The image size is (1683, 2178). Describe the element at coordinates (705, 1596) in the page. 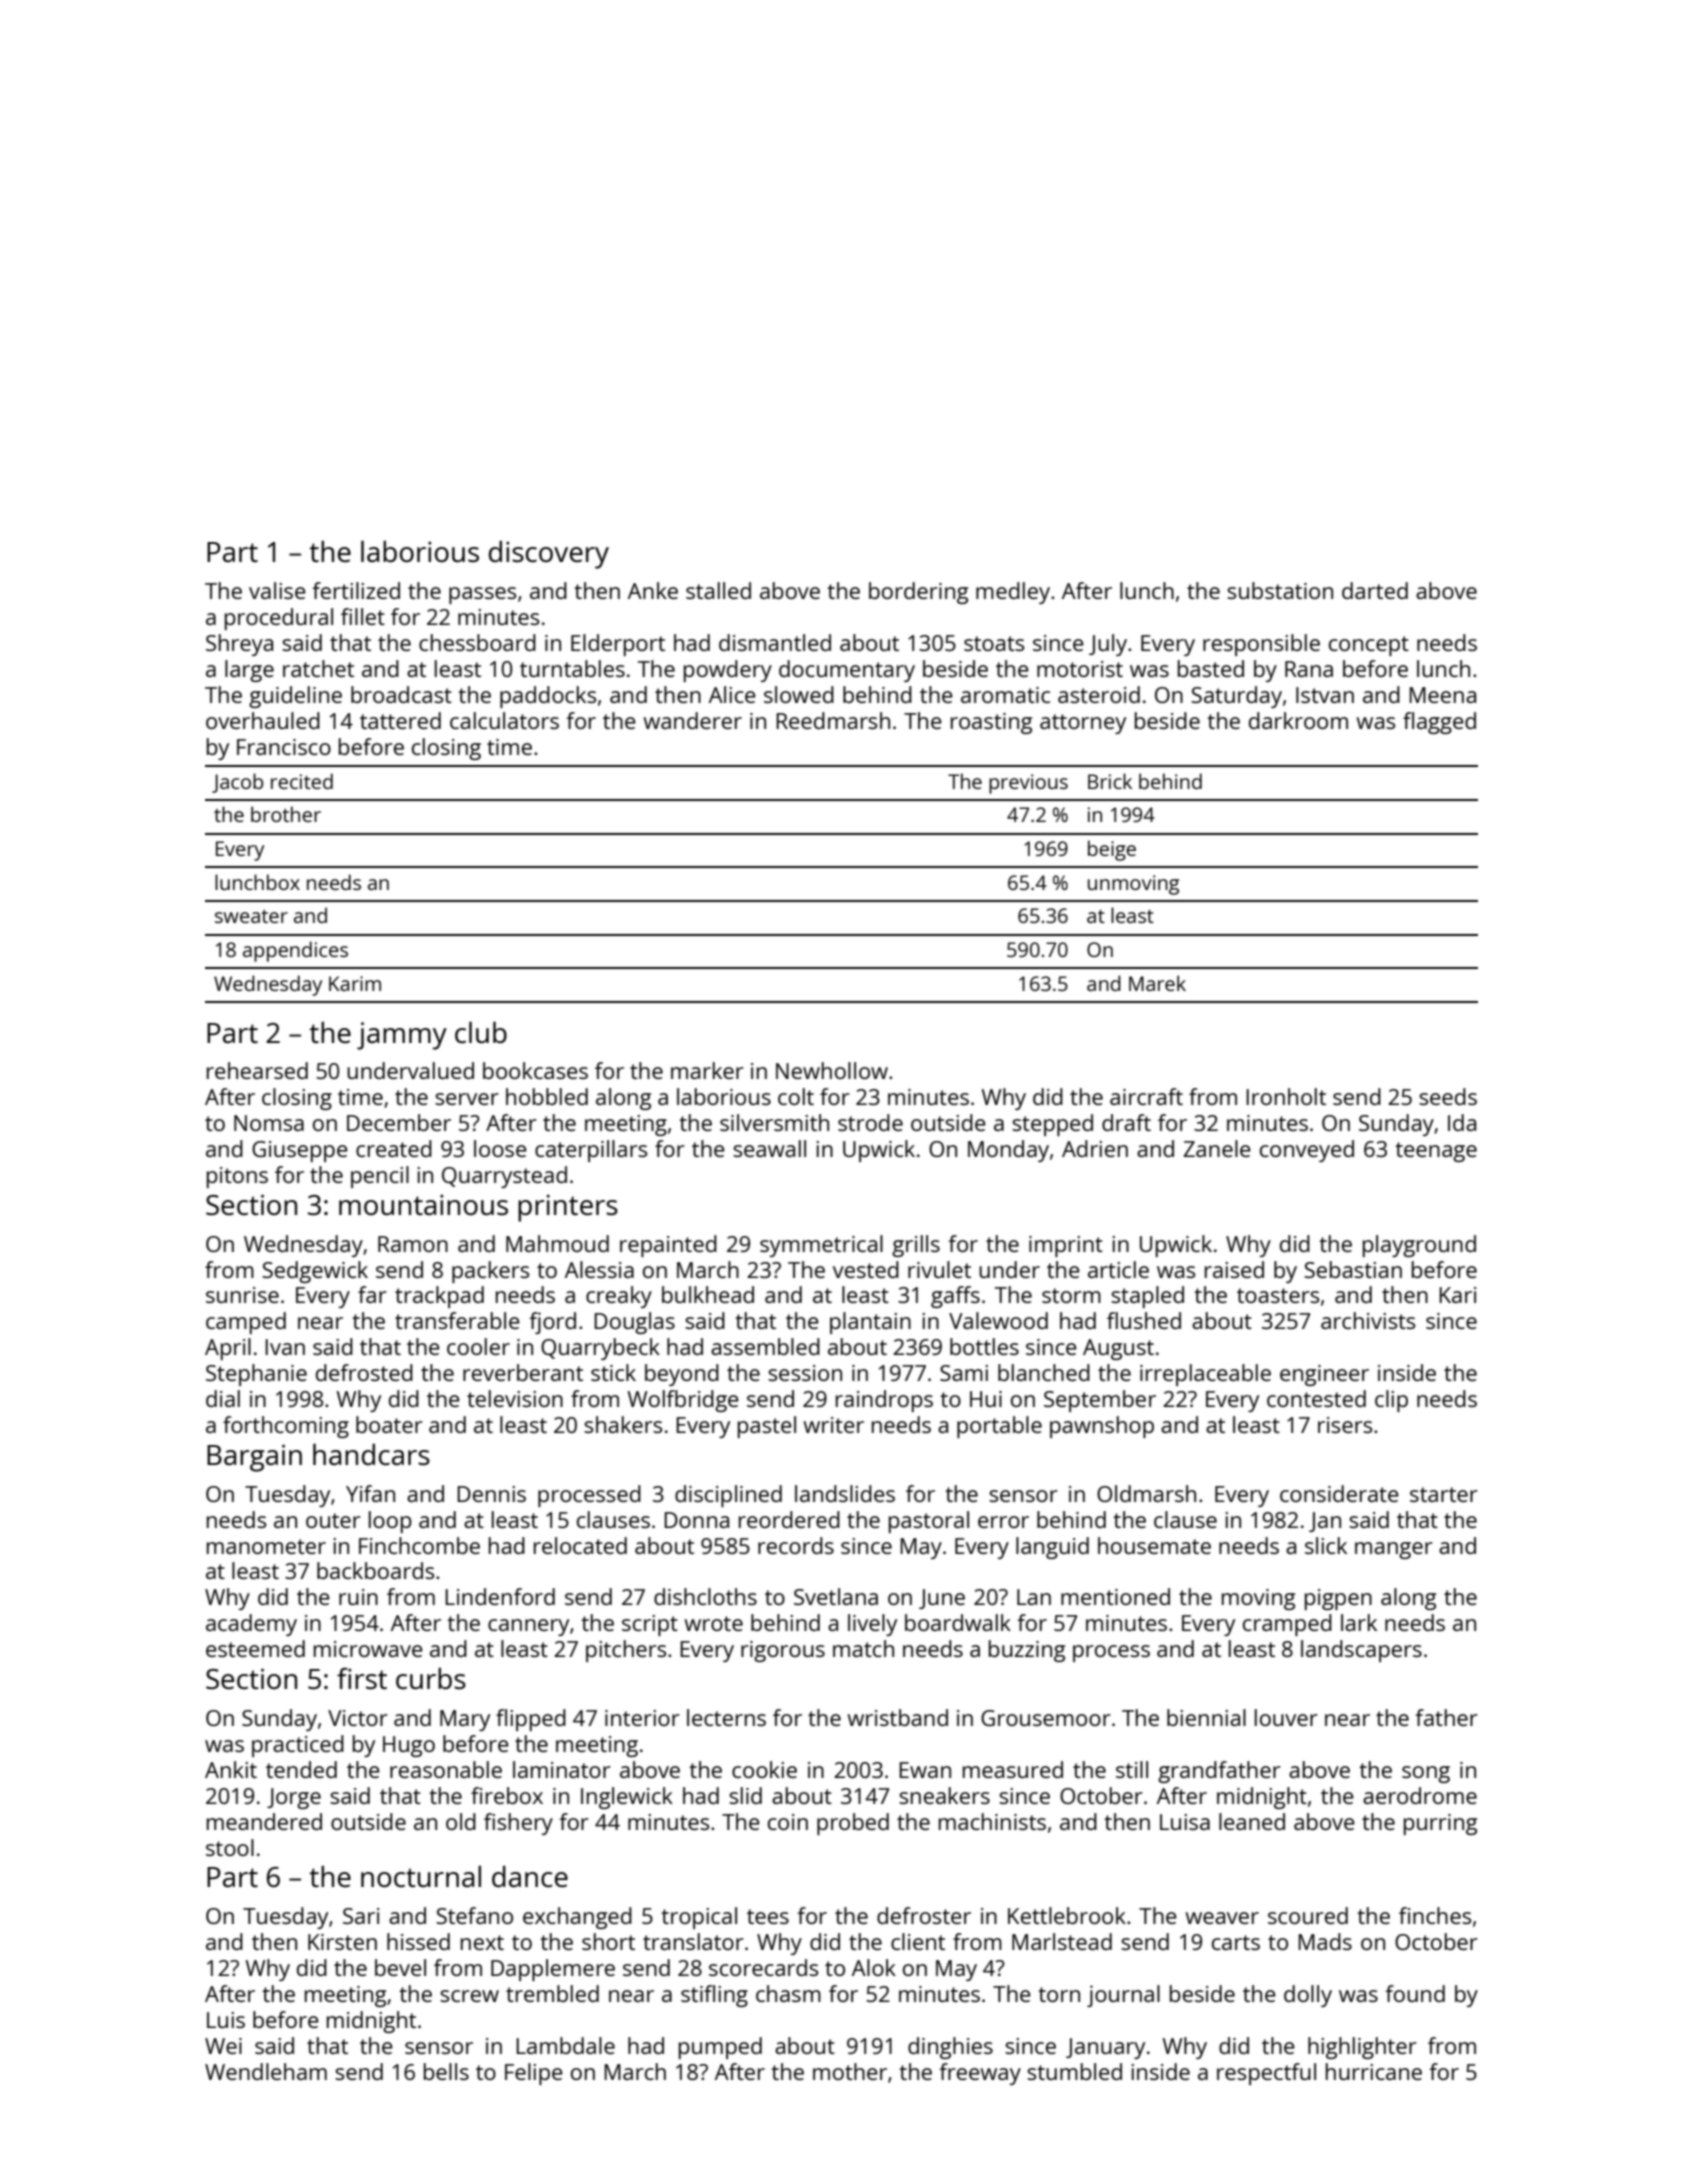

I see `dishcloths` at that location.
